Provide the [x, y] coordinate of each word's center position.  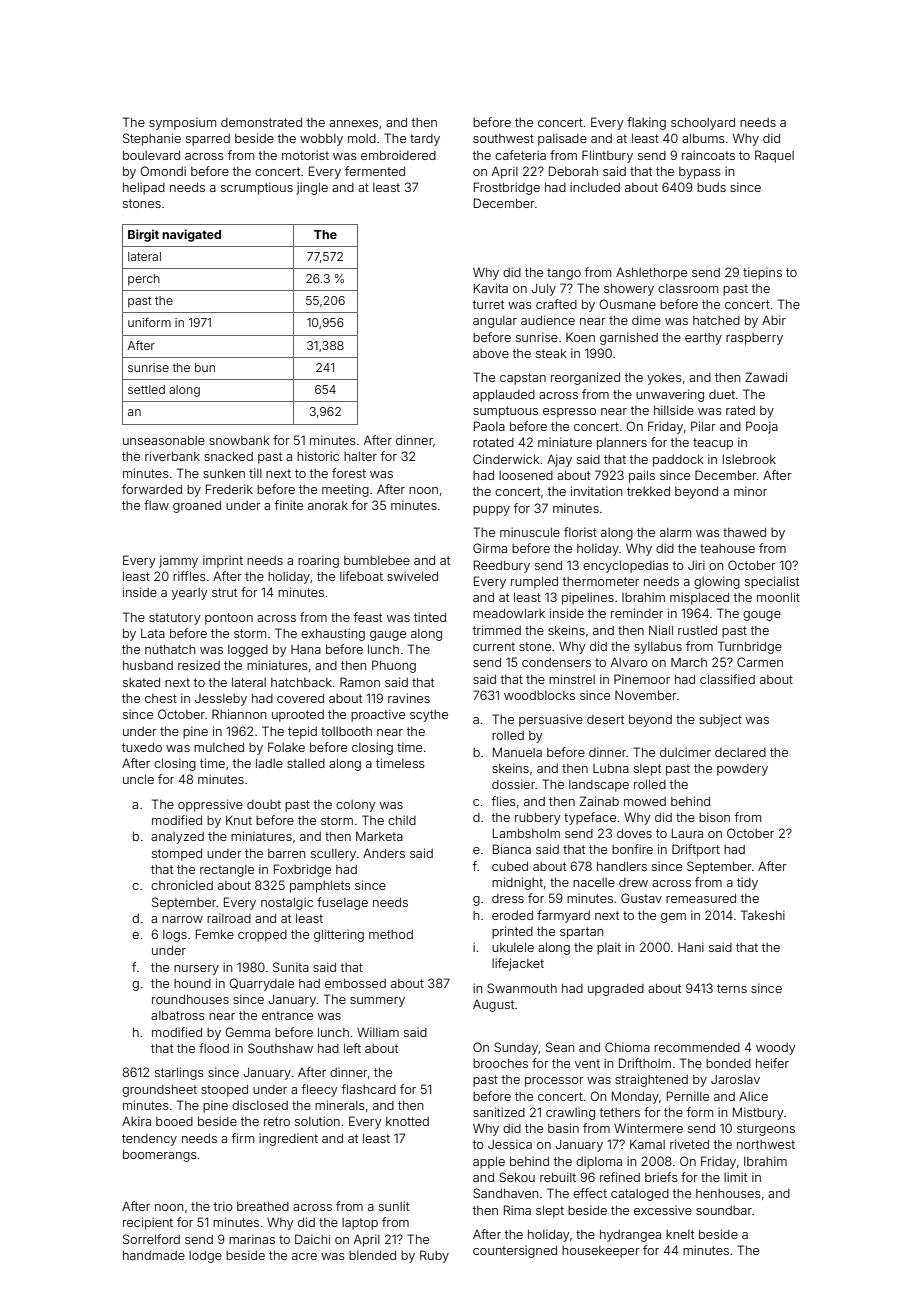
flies [504, 801]
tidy [747, 883]
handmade [154, 1255]
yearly [190, 594]
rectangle [227, 871]
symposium [182, 123]
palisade [562, 139]
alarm [675, 532]
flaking [646, 123]
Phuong [394, 666]
